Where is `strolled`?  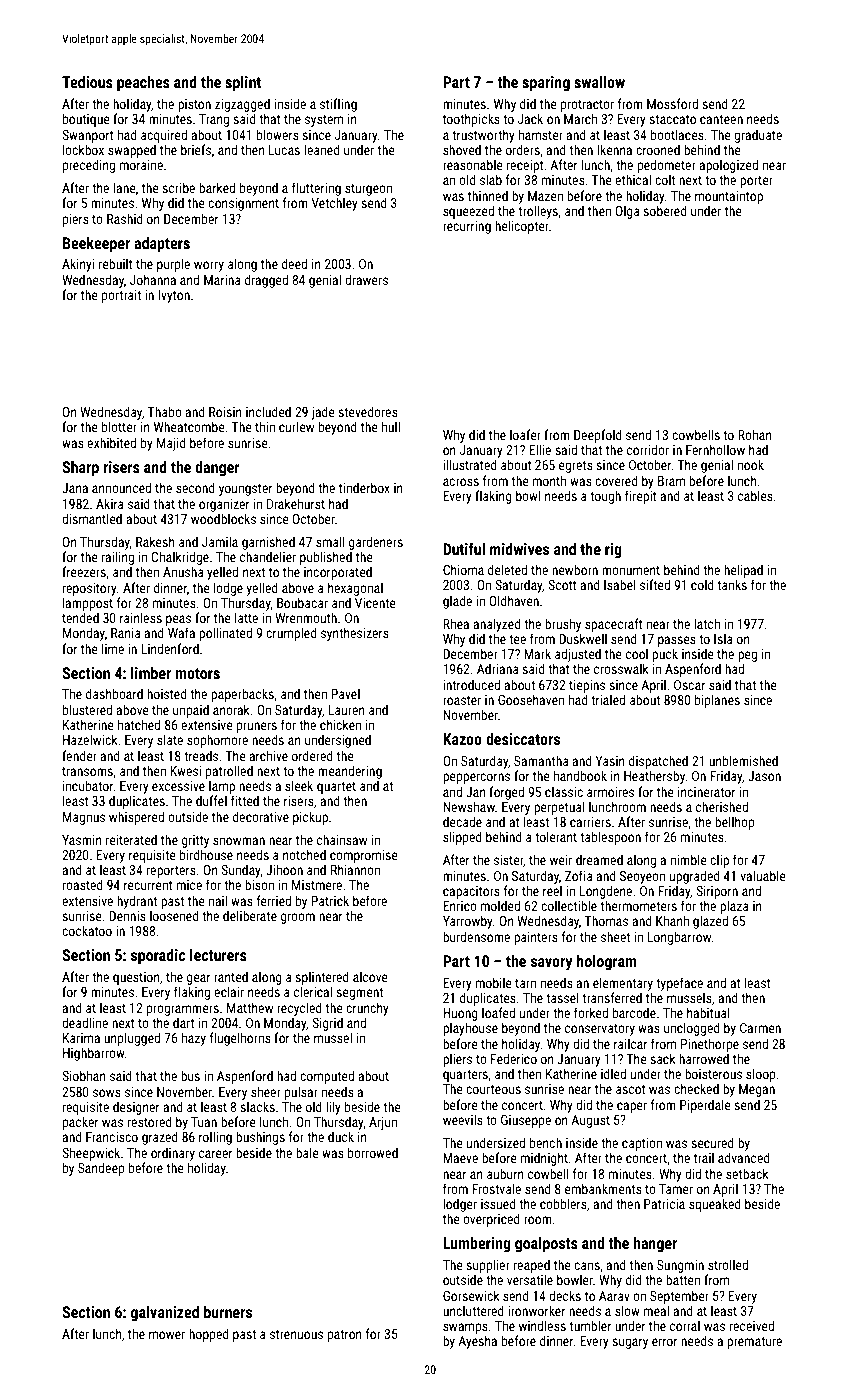 strolled is located at coordinates (728, 1264).
